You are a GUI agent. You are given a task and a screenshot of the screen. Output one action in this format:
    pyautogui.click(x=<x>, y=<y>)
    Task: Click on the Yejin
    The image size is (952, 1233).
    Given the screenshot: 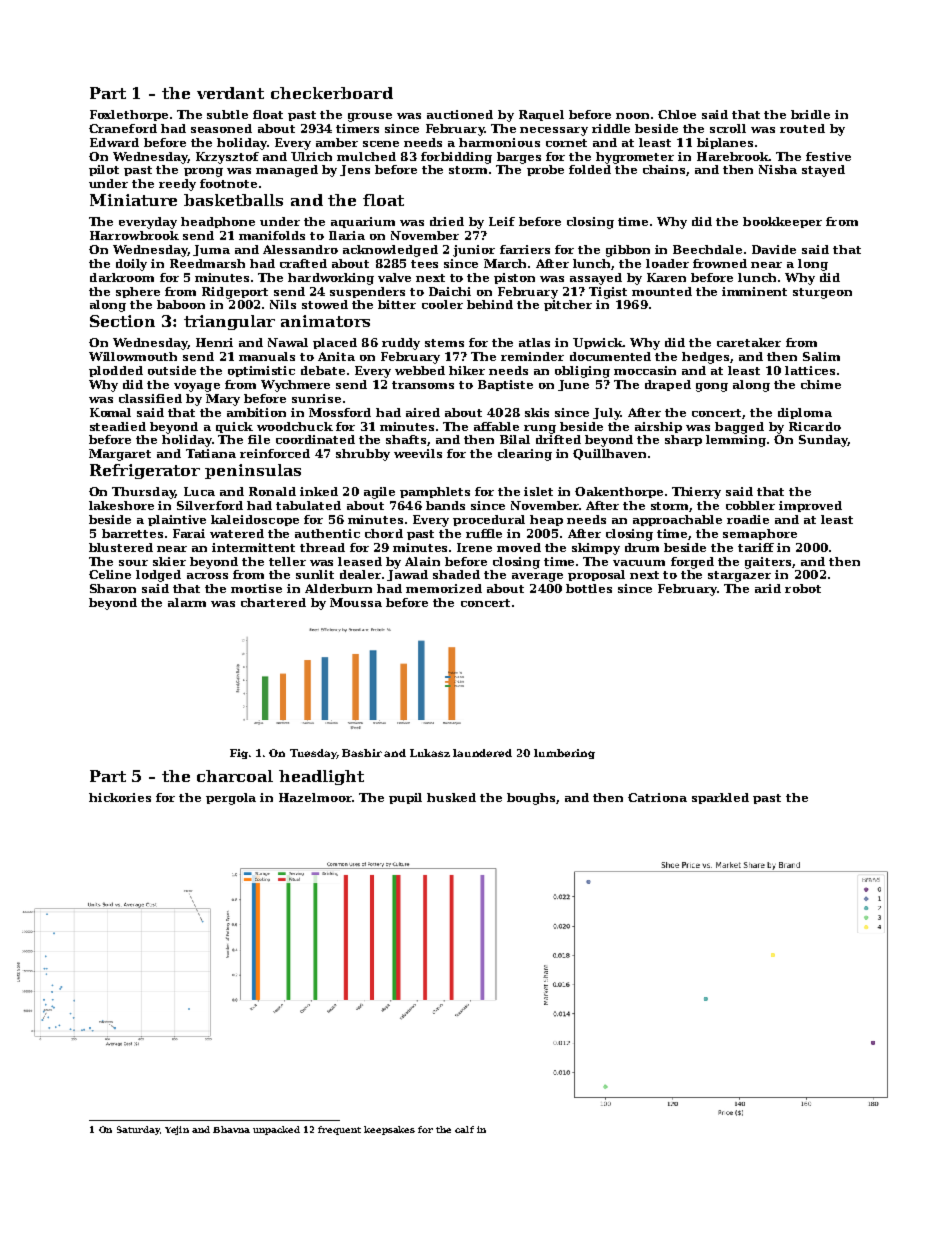 What is the action you would take?
    pyautogui.click(x=177, y=1130)
